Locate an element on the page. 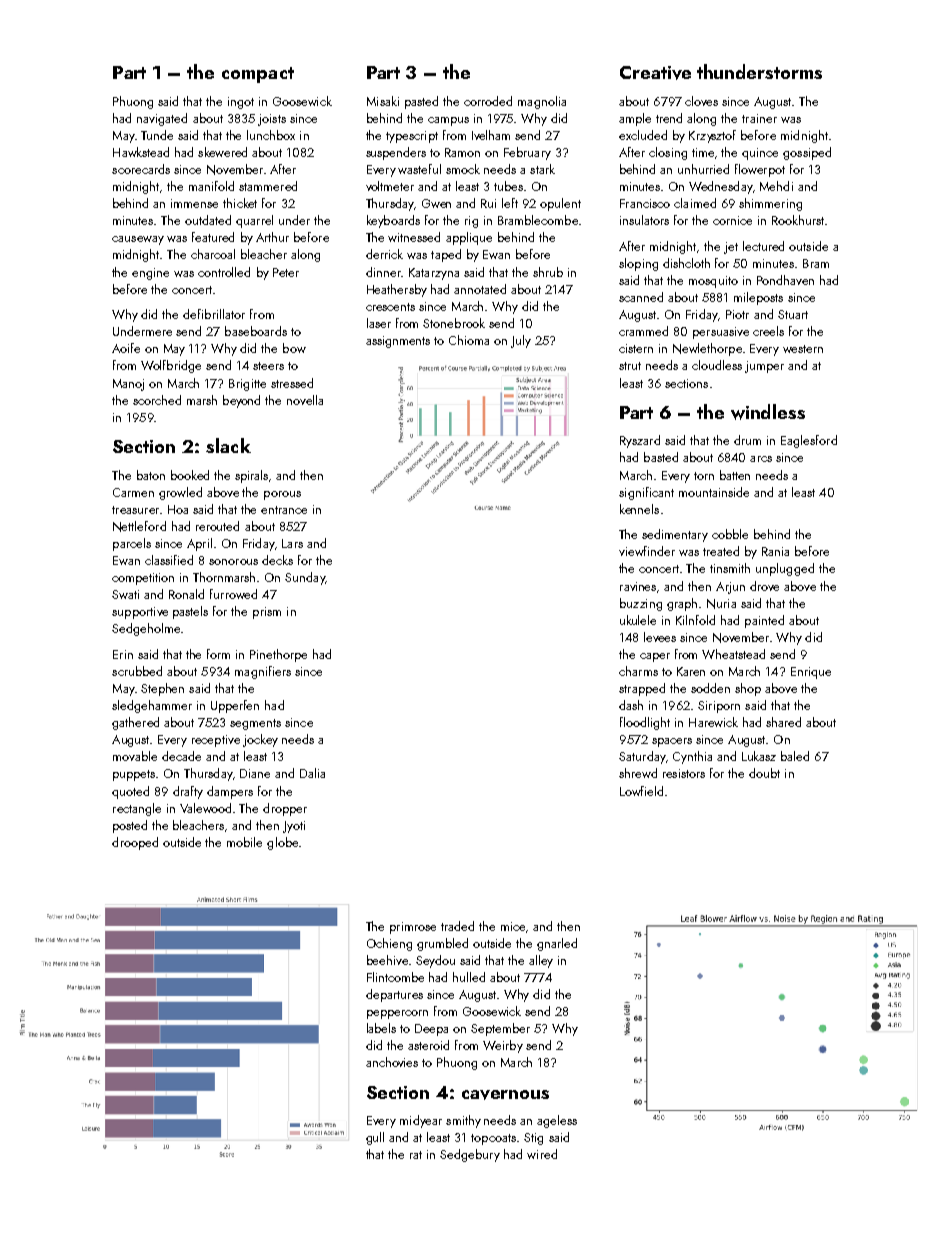 This page has height=1233, width=952. gull is located at coordinates (375, 1138).
